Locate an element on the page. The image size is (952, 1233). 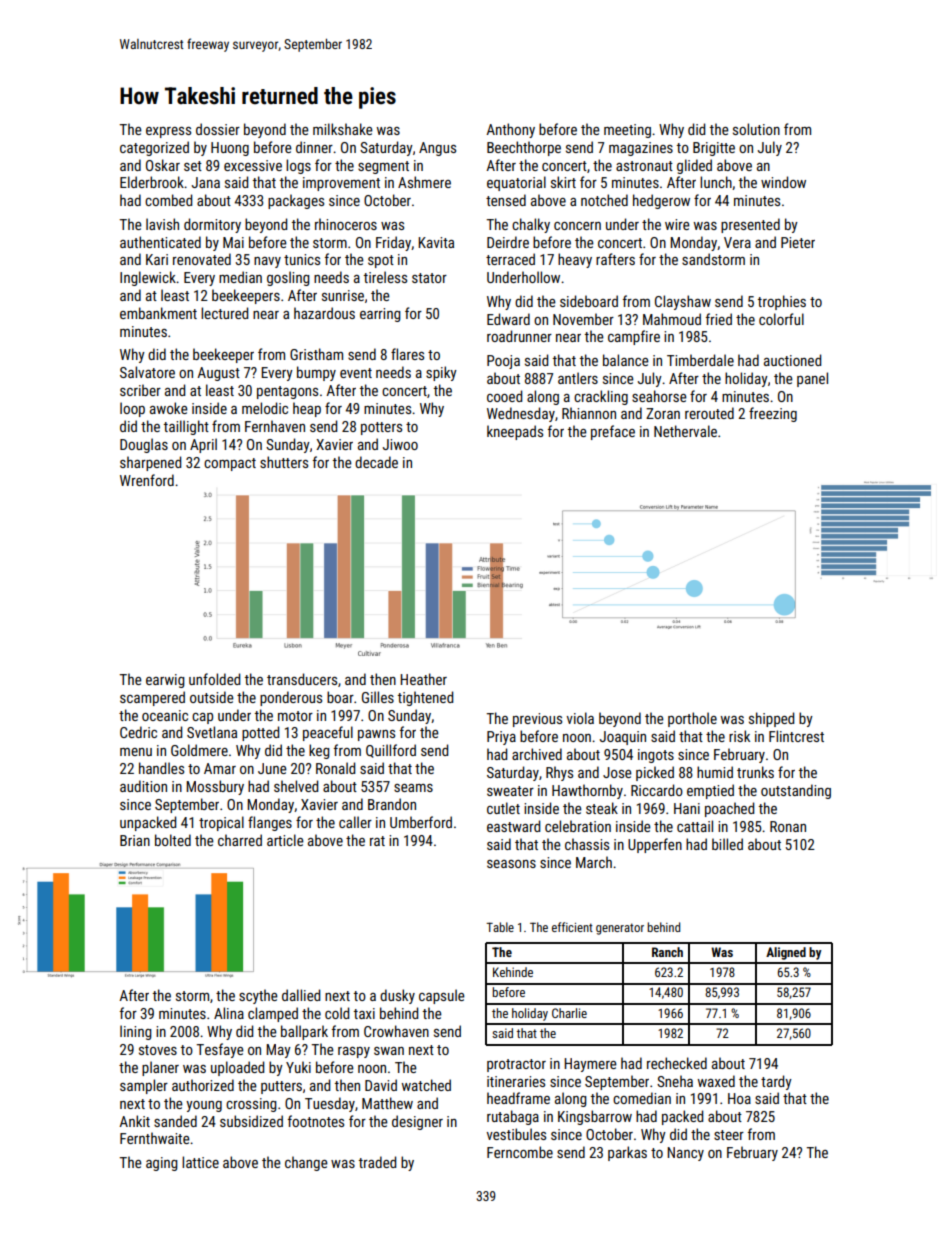
steer is located at coordinates (729, 1135).
